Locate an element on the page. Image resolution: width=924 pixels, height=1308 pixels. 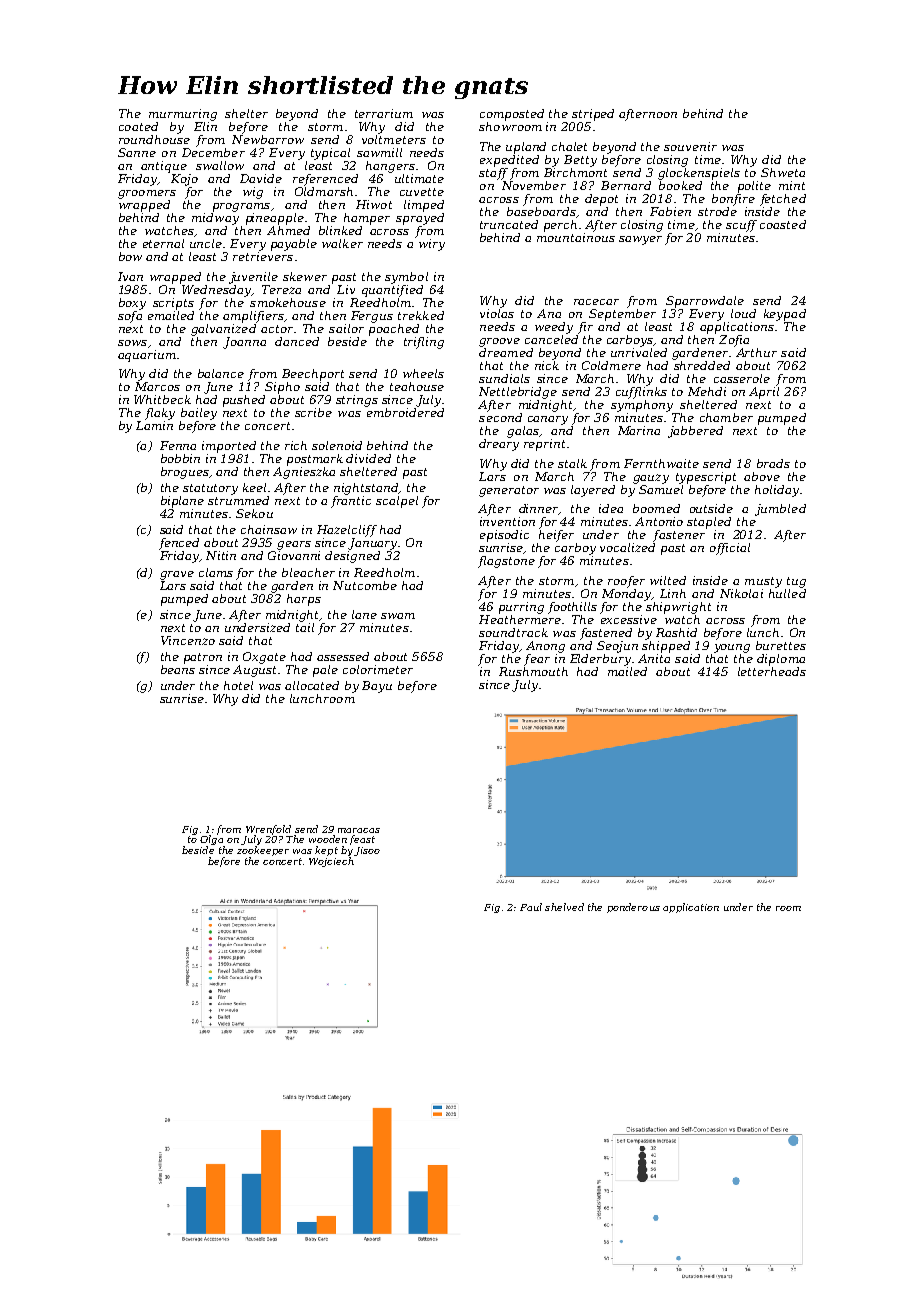
terrarium is located at coordinates (384, 113).
